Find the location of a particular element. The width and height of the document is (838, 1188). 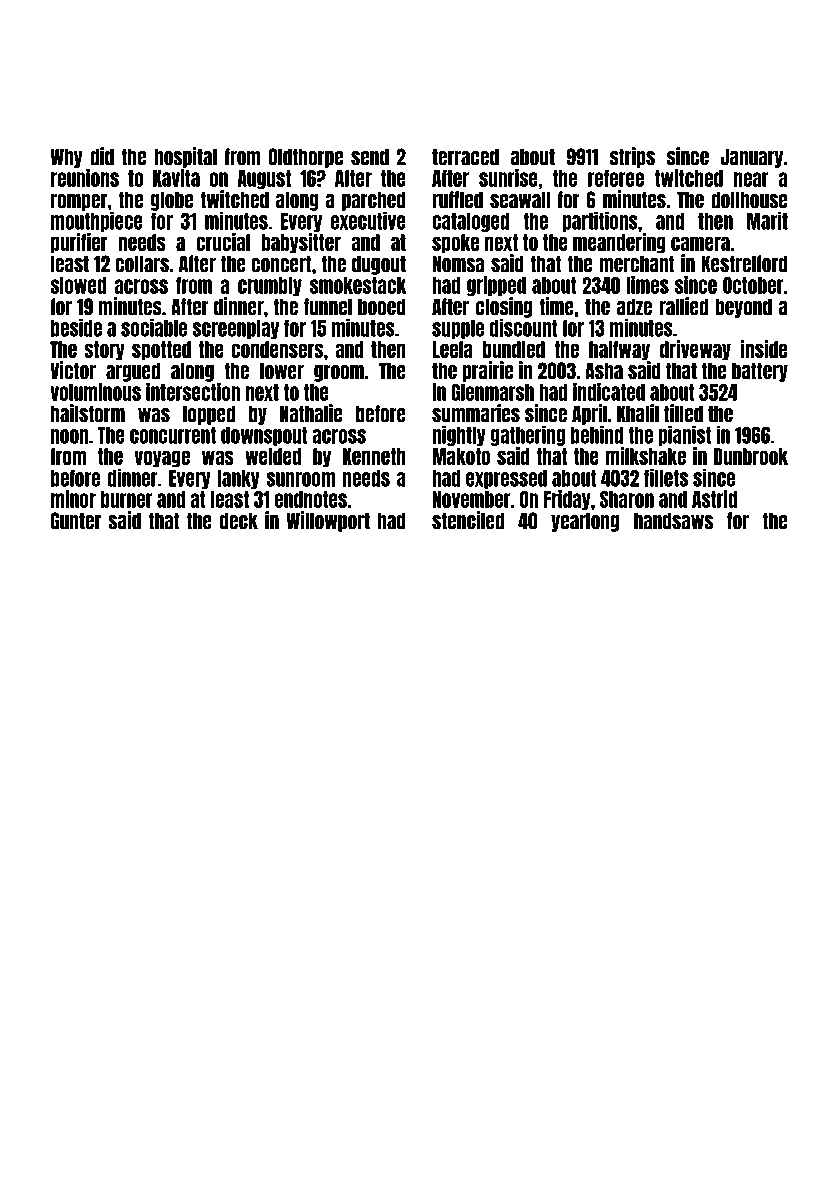

battery is located at coordinates (760, 372).
